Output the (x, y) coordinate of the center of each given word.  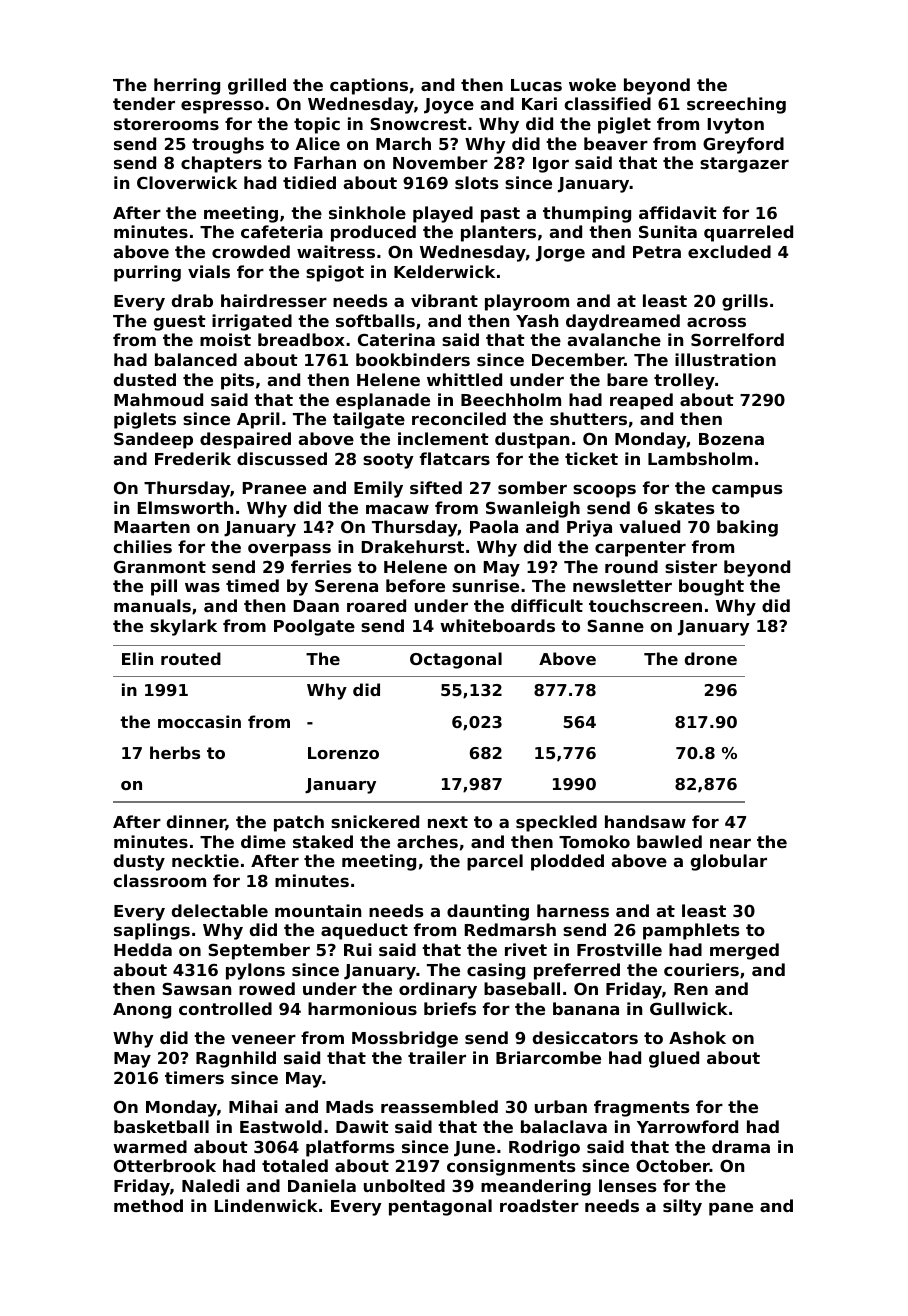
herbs (175, 752)
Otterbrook (165, 1165)
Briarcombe (548, 1057)
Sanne (615, 625)
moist (225, 339)
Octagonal (456, 660)
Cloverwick (187, 182)
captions (369, 86)
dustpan (532, 440)
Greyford (743, 145)
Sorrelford (737, 339)
